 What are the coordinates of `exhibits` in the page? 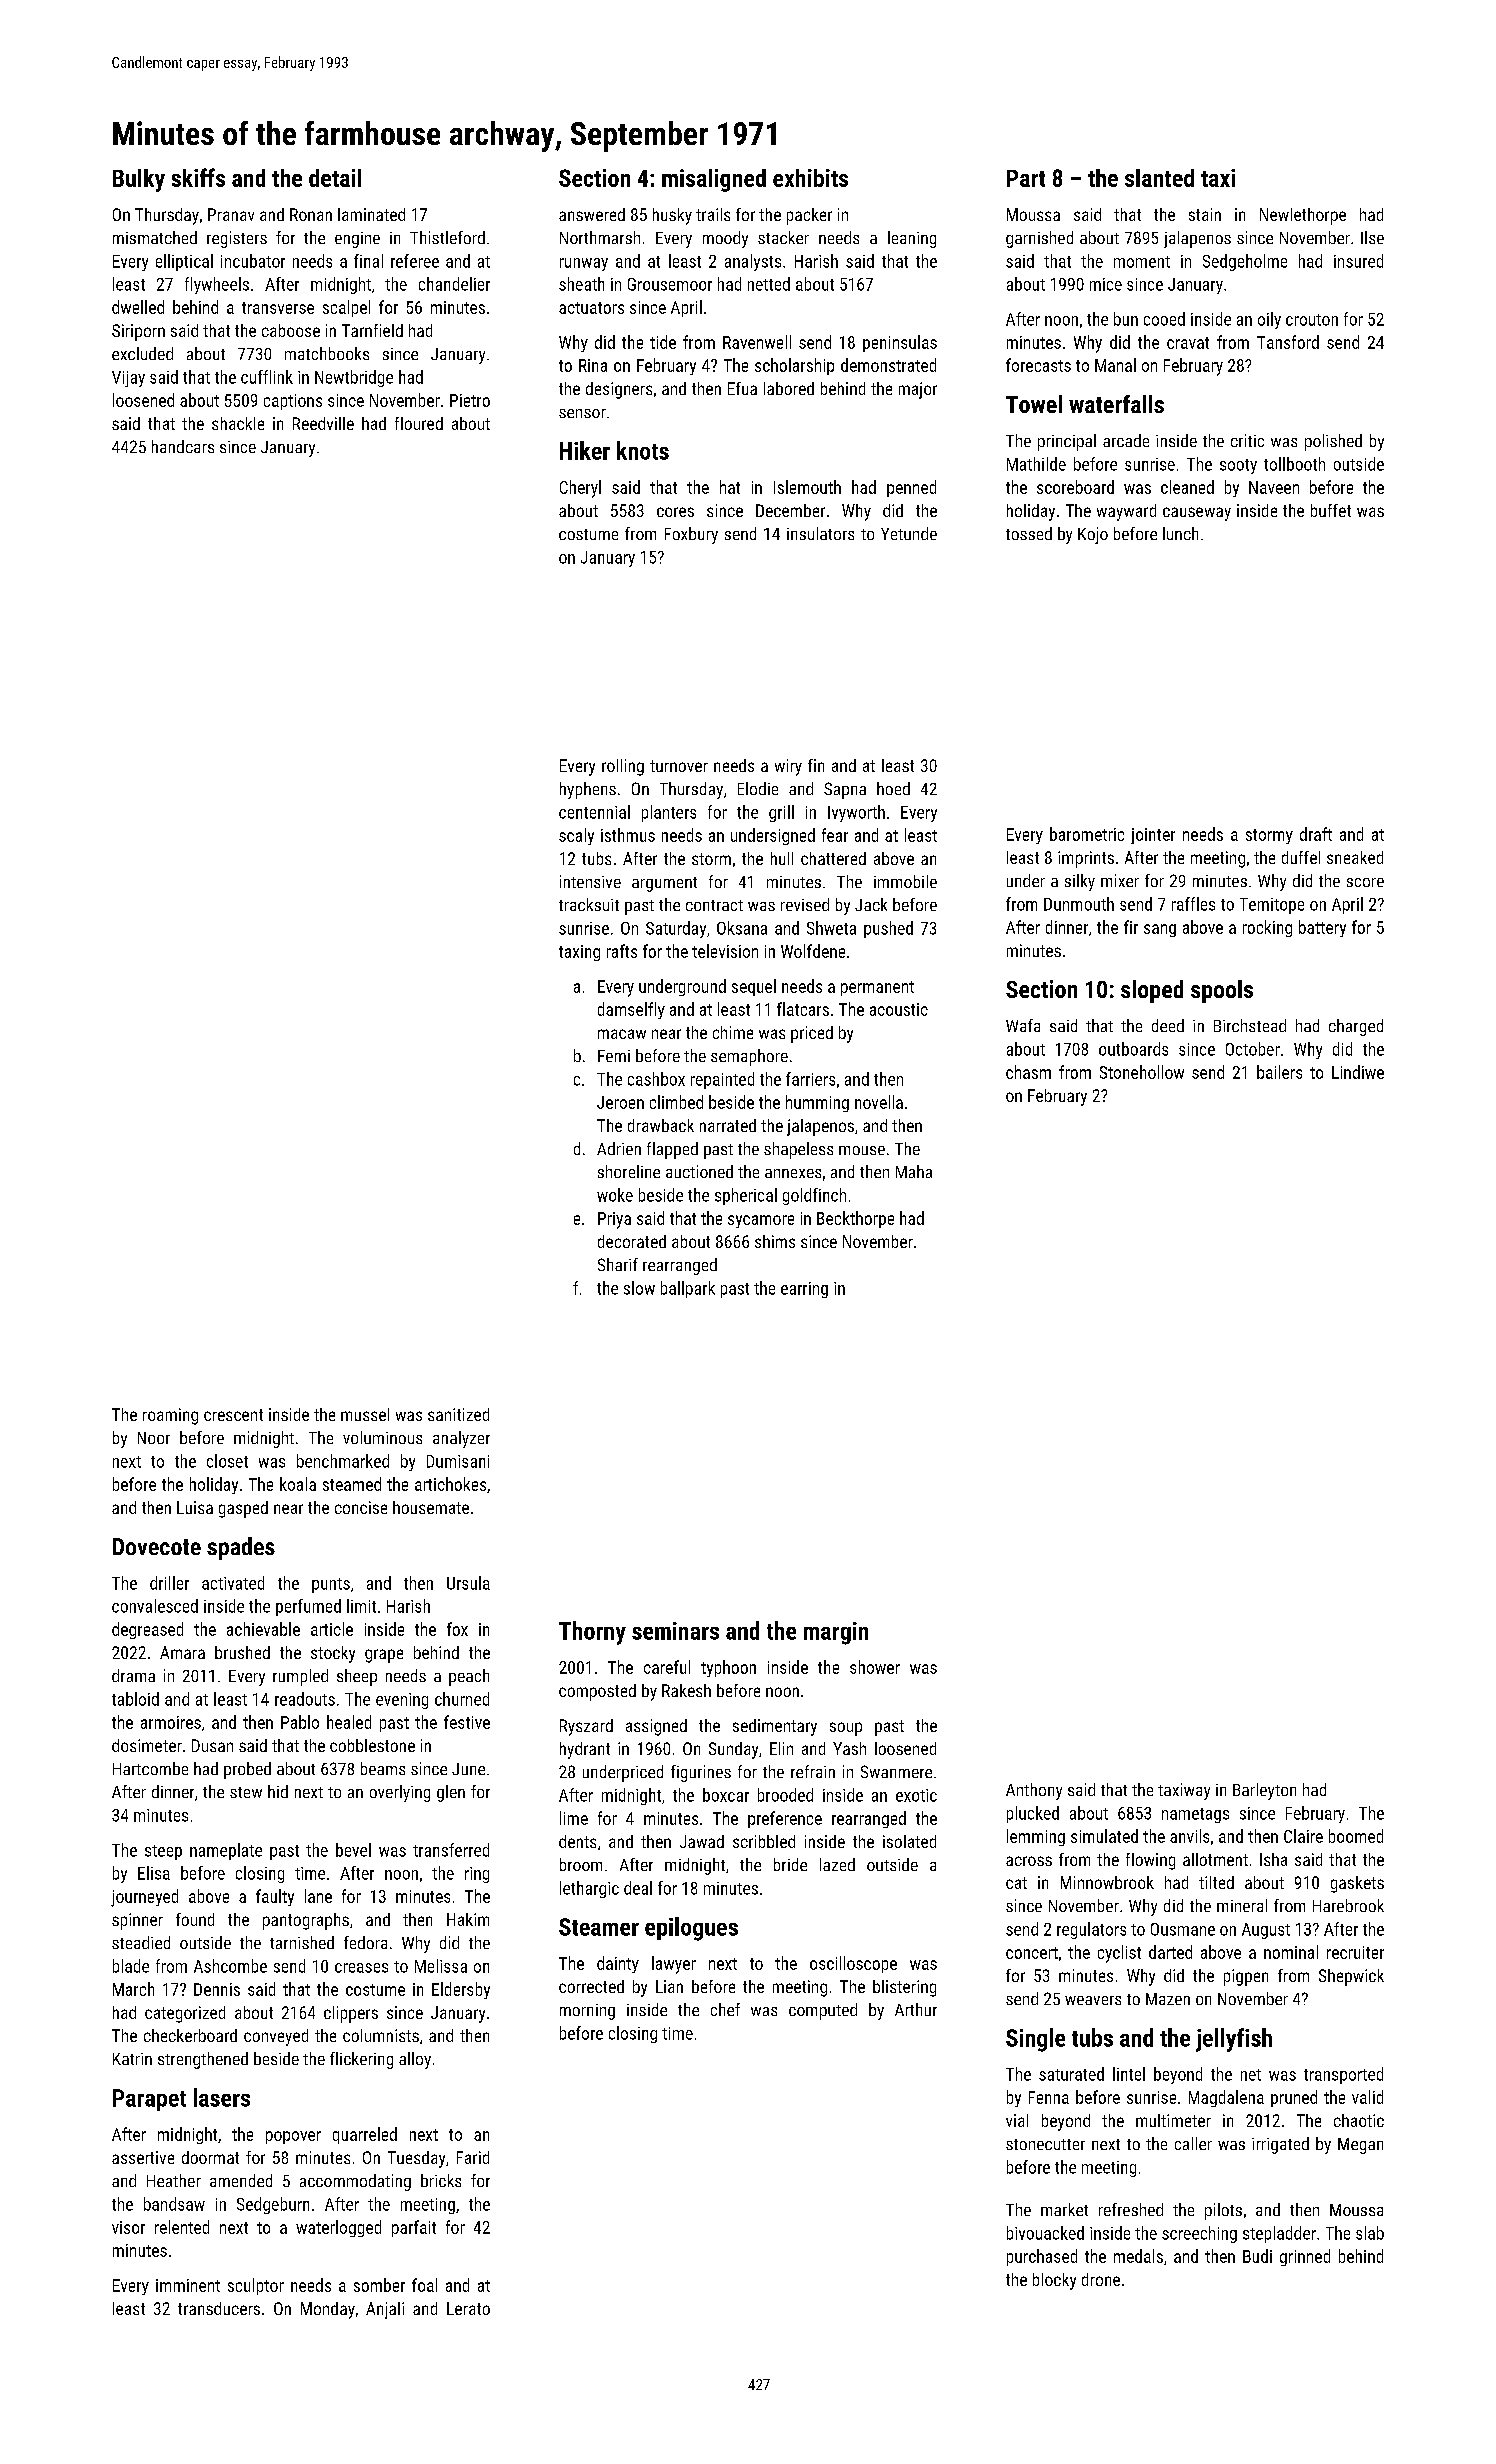 It's located at (810, 178).
